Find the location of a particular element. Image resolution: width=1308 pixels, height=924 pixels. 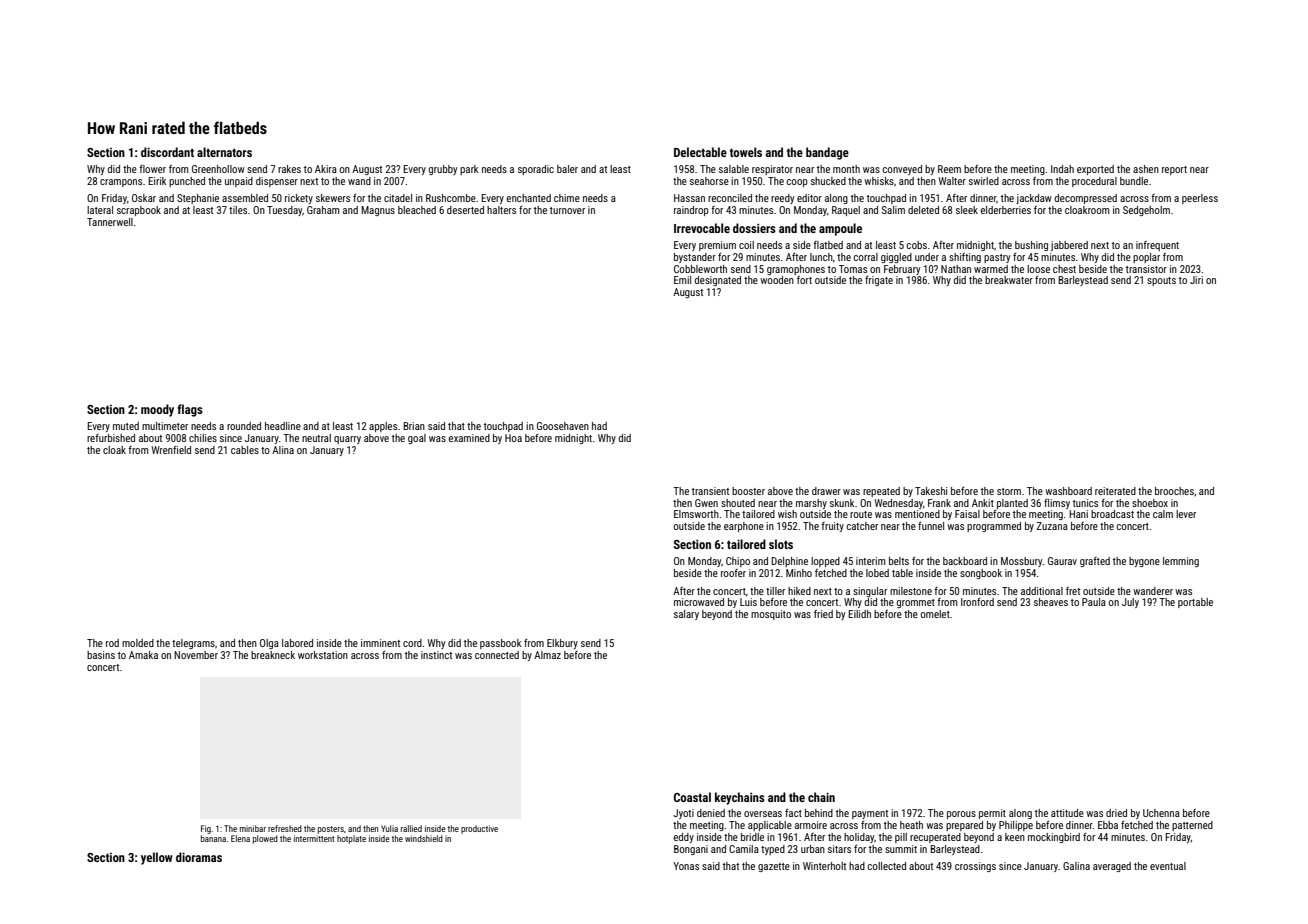

coil is located at coordinates (746, 245).
